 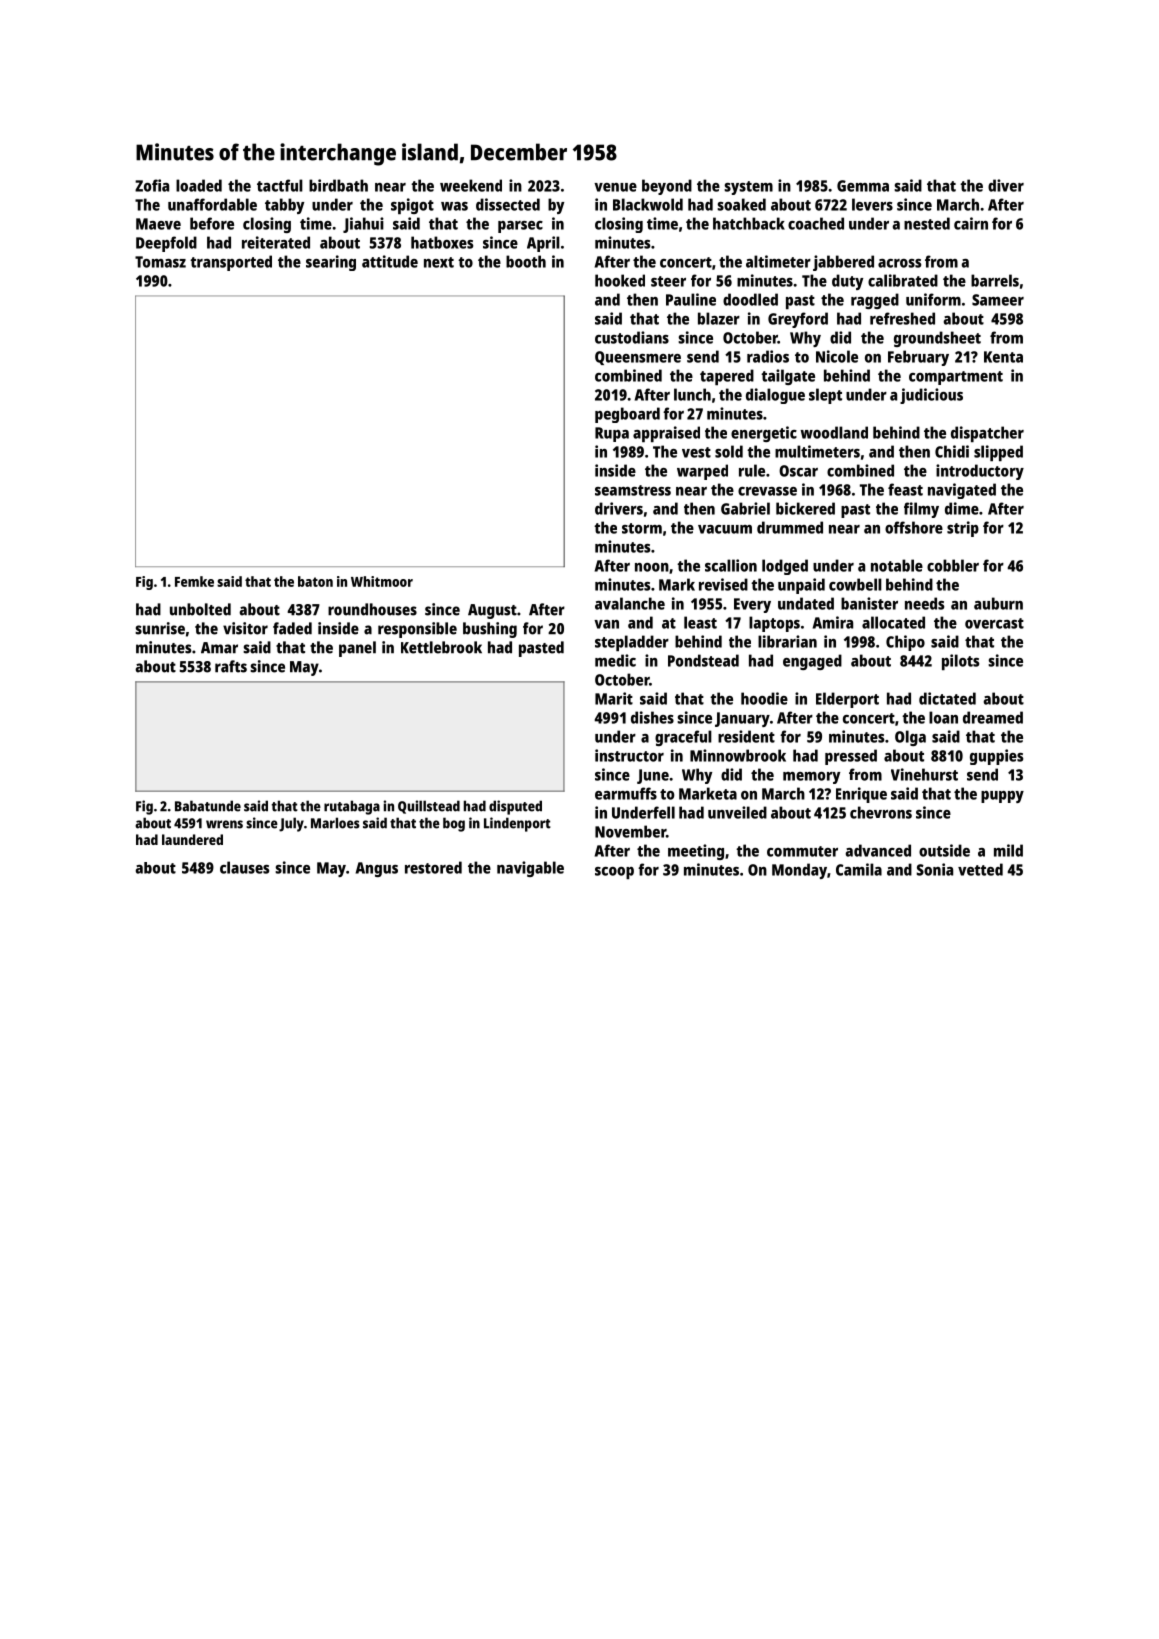 I want to click on custodians, so click(x=632, y=337).
